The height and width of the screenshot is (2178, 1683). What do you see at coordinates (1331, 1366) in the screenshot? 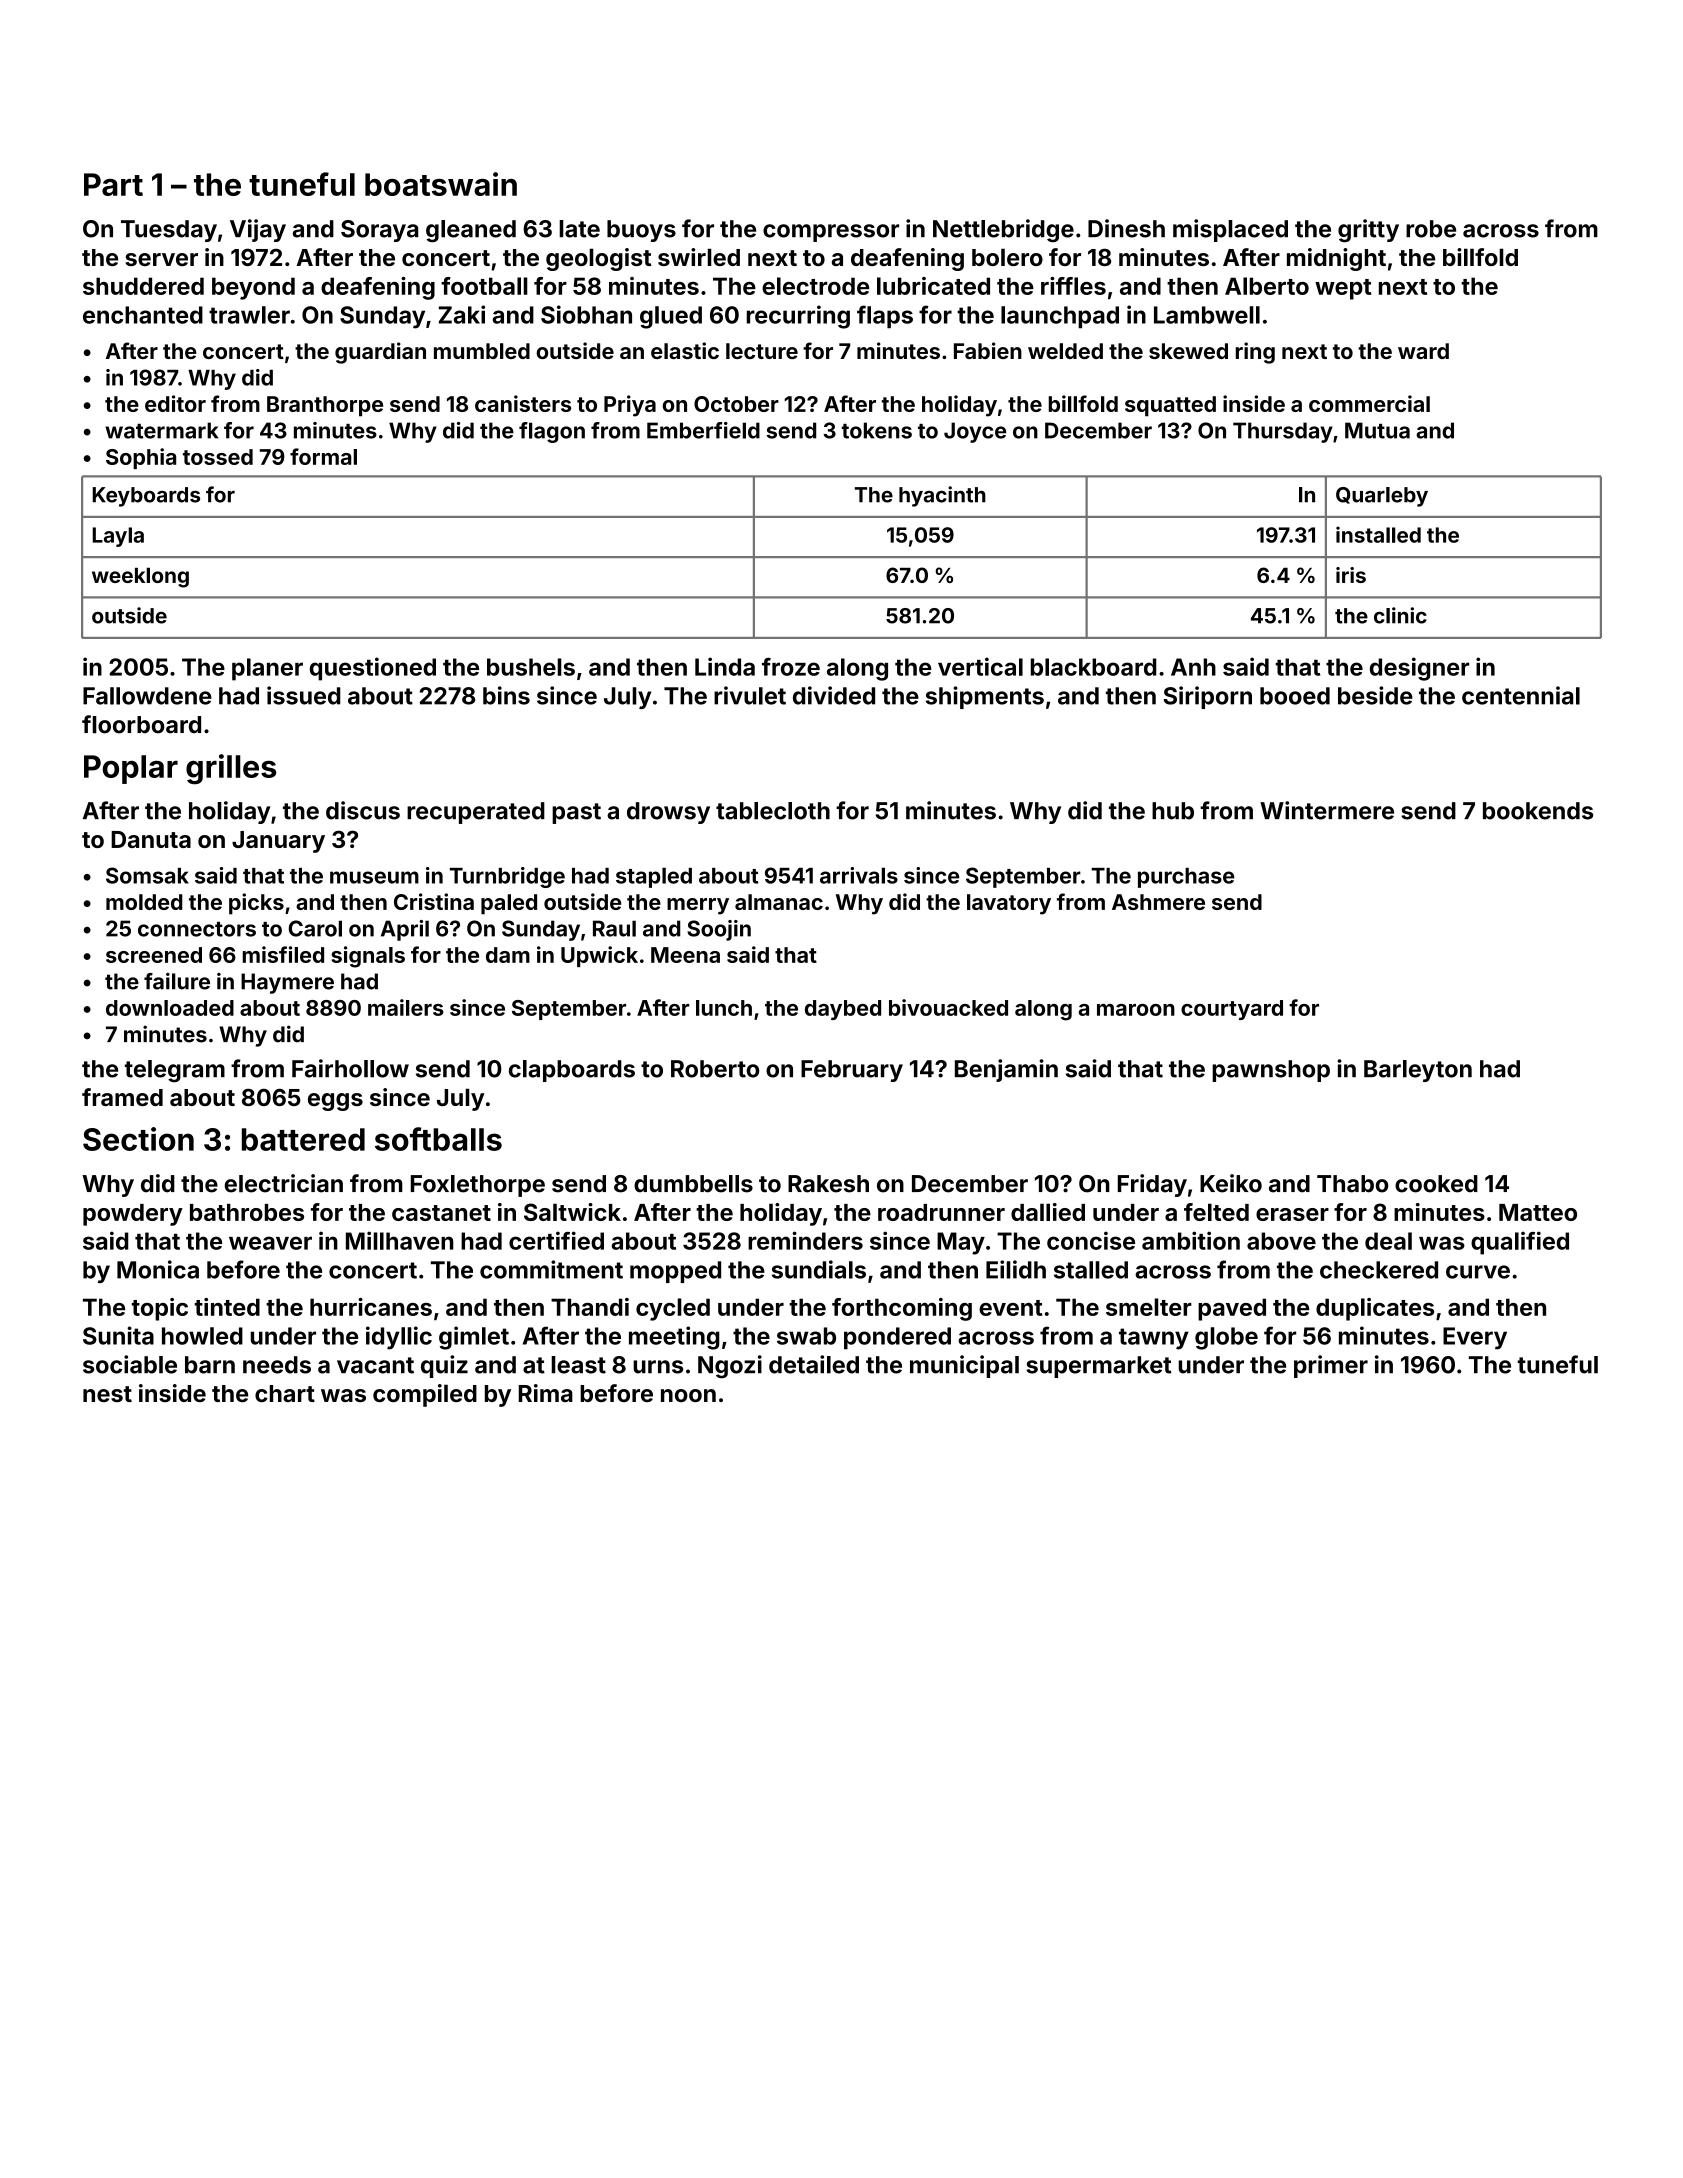
I see `primer` at bounding box center [1331, 1366].
